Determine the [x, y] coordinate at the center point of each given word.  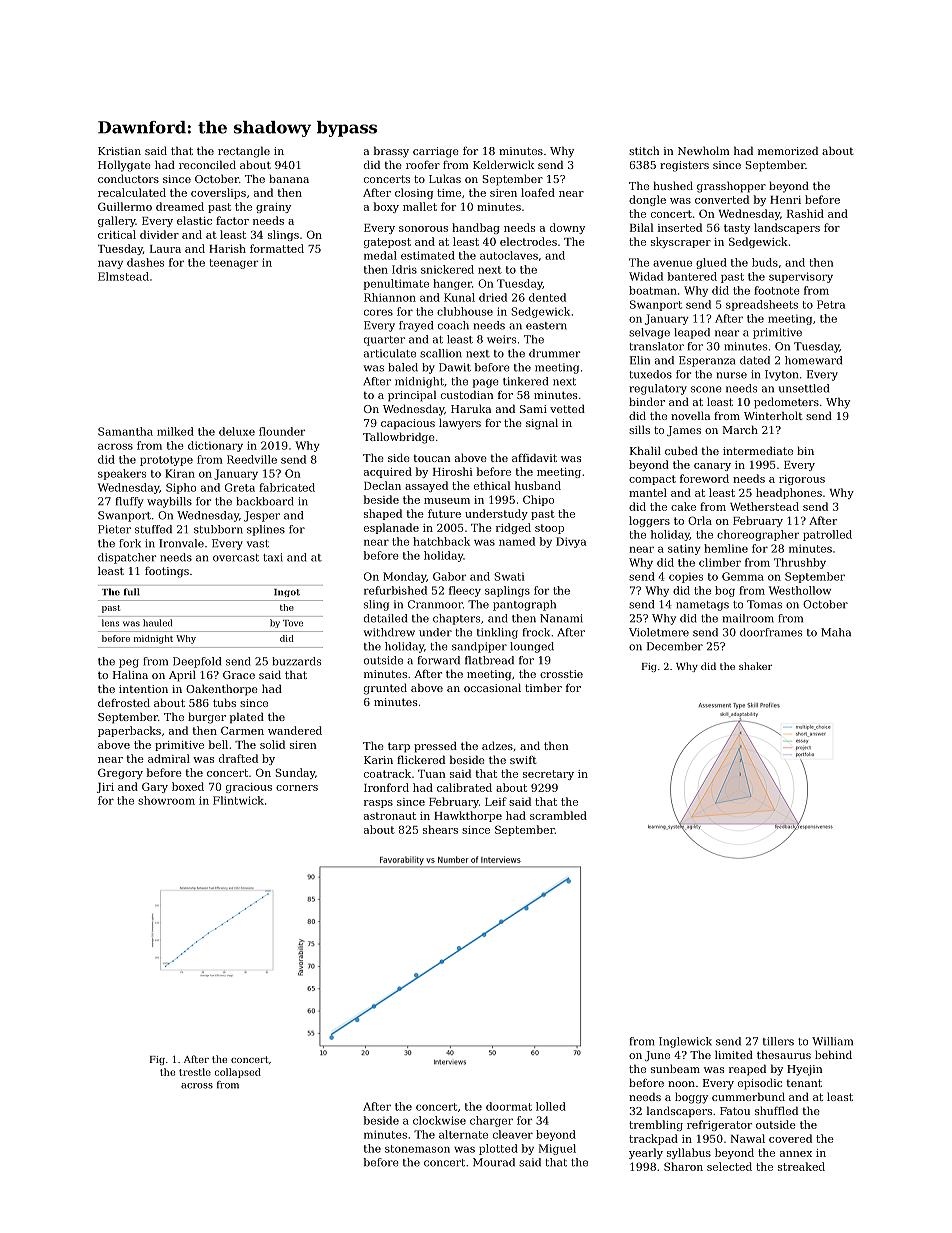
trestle [195, 1072]
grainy [273, 208]
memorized [788, 150]
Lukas [445, 178]
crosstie [561, 674]
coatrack [387, 773]
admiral [169, 758]
